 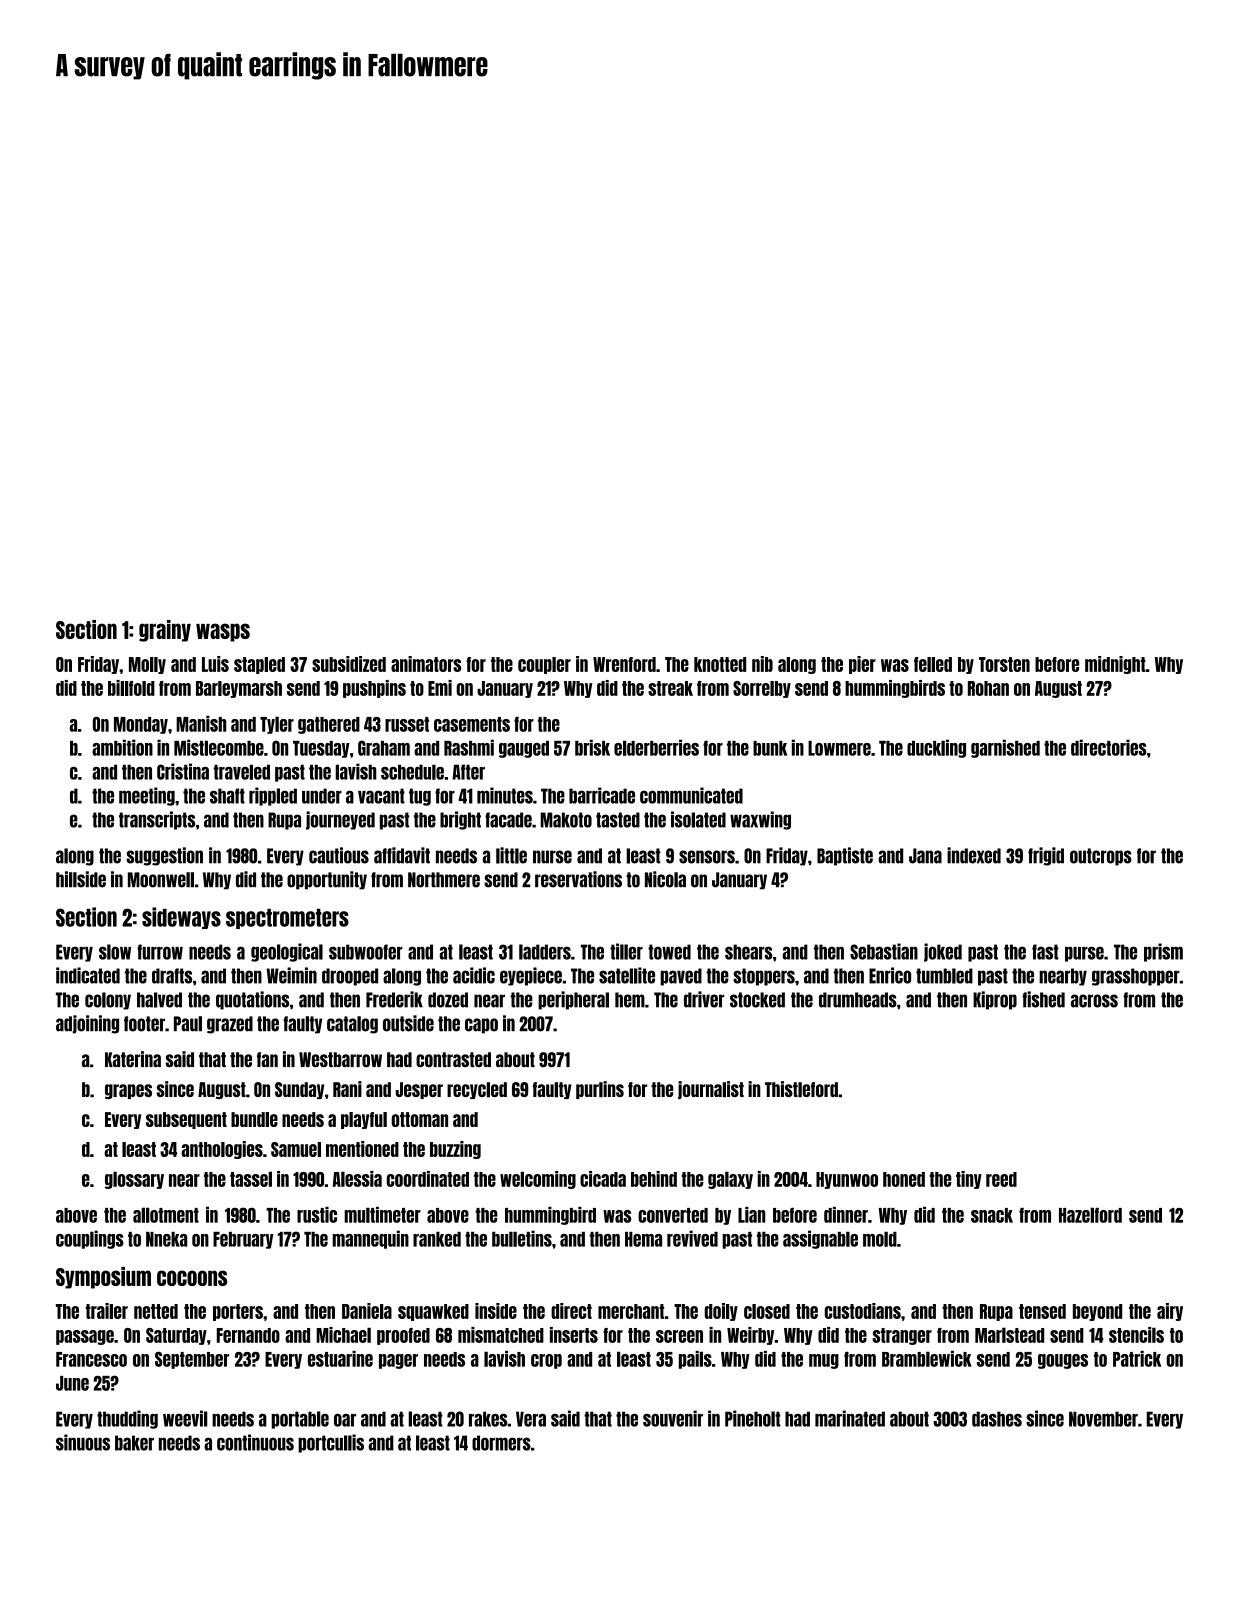 What do you see at coordinates (538, 1180) in the document?
I see `welcoming` at bounding box center [538, 1180].
